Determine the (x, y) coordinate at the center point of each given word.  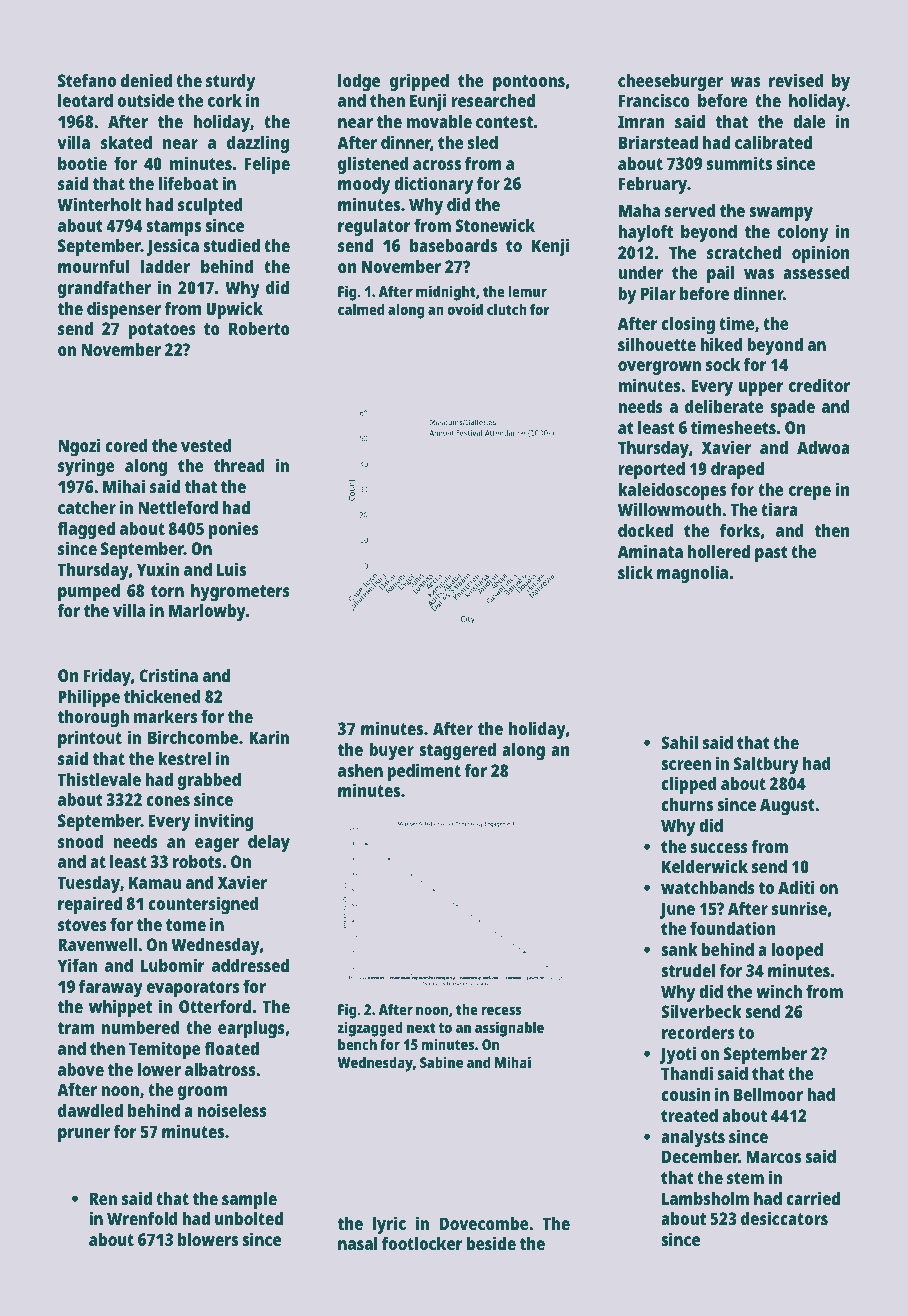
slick (635, 572)
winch (779, 991)
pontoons (529, 83)
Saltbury (766, 765)
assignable (509, 1029)
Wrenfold (142, 1218)
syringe (86, 467)
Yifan (77, 965)
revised (796, 80)
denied (146, 80)
